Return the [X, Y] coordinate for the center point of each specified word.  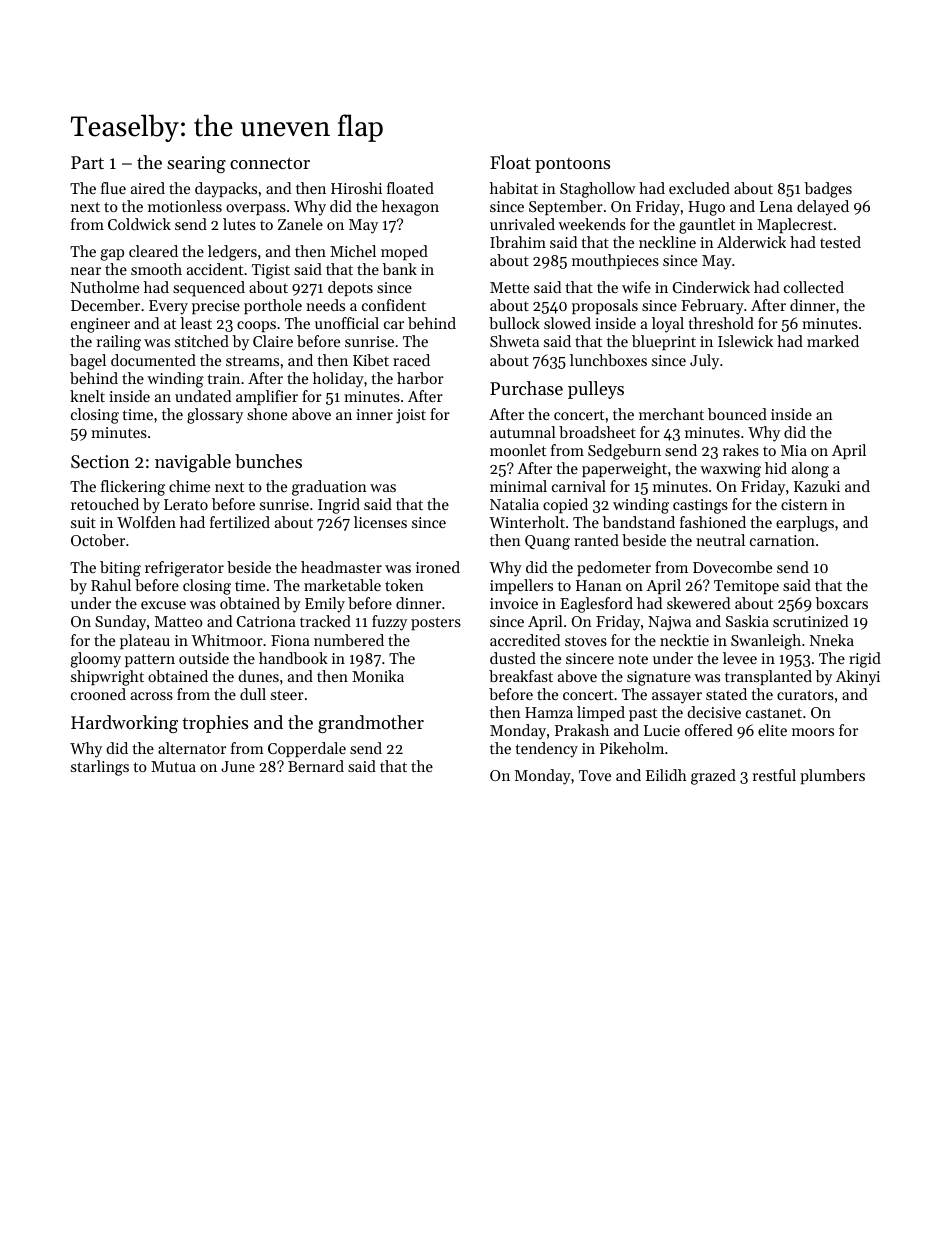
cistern [804, 504]
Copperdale [307, 749]
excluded [699, 188]
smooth [156, 269]
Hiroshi [356, 188]
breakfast [521, 676]
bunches [268, 461]
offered [709, 730]
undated [203, 396]
